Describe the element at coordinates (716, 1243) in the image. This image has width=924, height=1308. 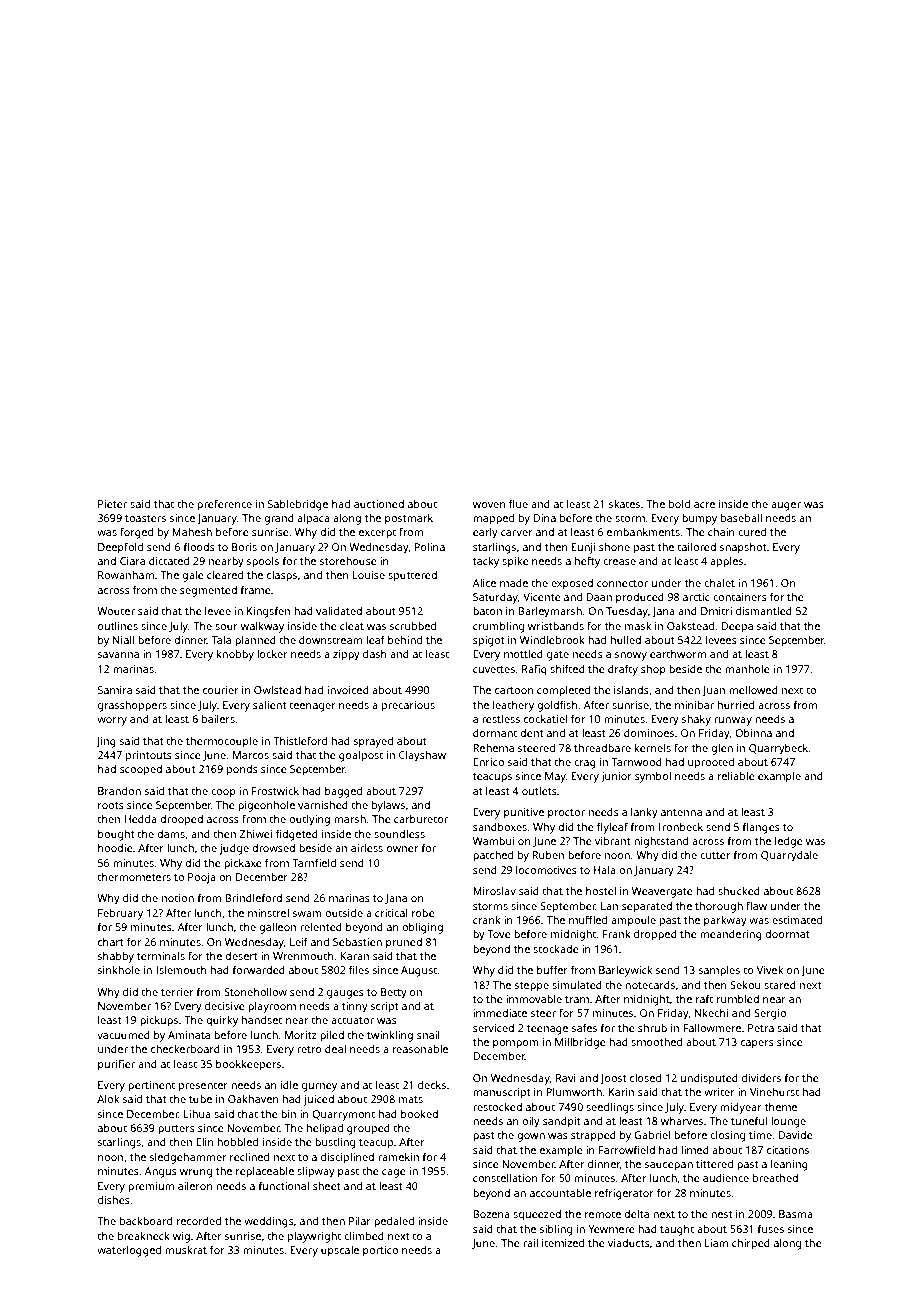
I see `Liam` at that location.
